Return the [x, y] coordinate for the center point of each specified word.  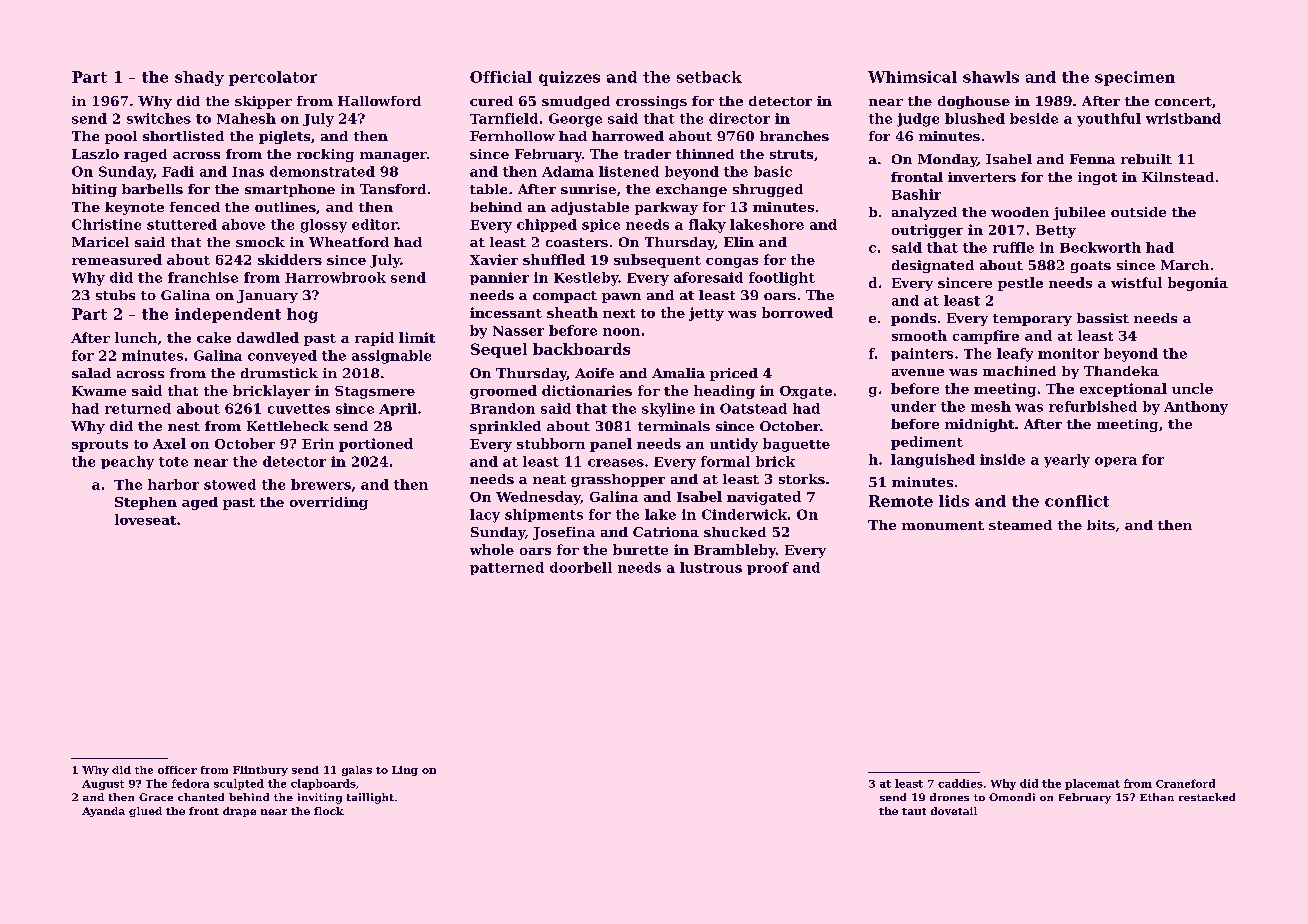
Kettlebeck [288, 426]
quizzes [569, 78]
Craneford [1185, 783]
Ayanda [103, 812]
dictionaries [587, 390]
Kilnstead [1178, 177]
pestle [1020, 284]
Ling [405, 771]
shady [199, 78]
